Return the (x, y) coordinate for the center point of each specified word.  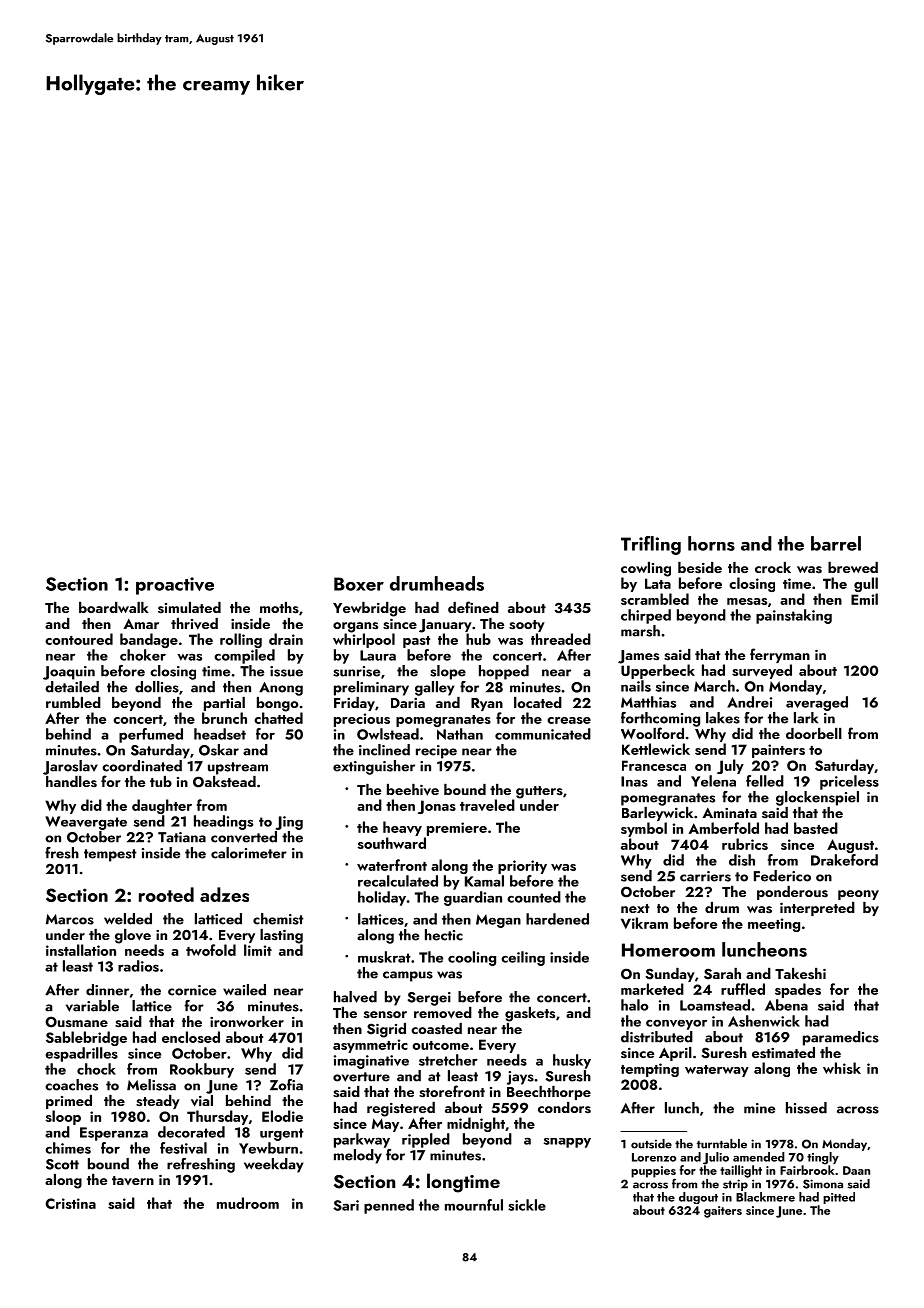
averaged (817, 703)
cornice (192, 990)
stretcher (448, 1060)
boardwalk (114, 607)
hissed (806, 1108)
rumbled (73, 702)
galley (434, 688)
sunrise (356, 671)
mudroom (248, 1203)
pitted (839, 1198)
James (638, 657)
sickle (527, 1205)
